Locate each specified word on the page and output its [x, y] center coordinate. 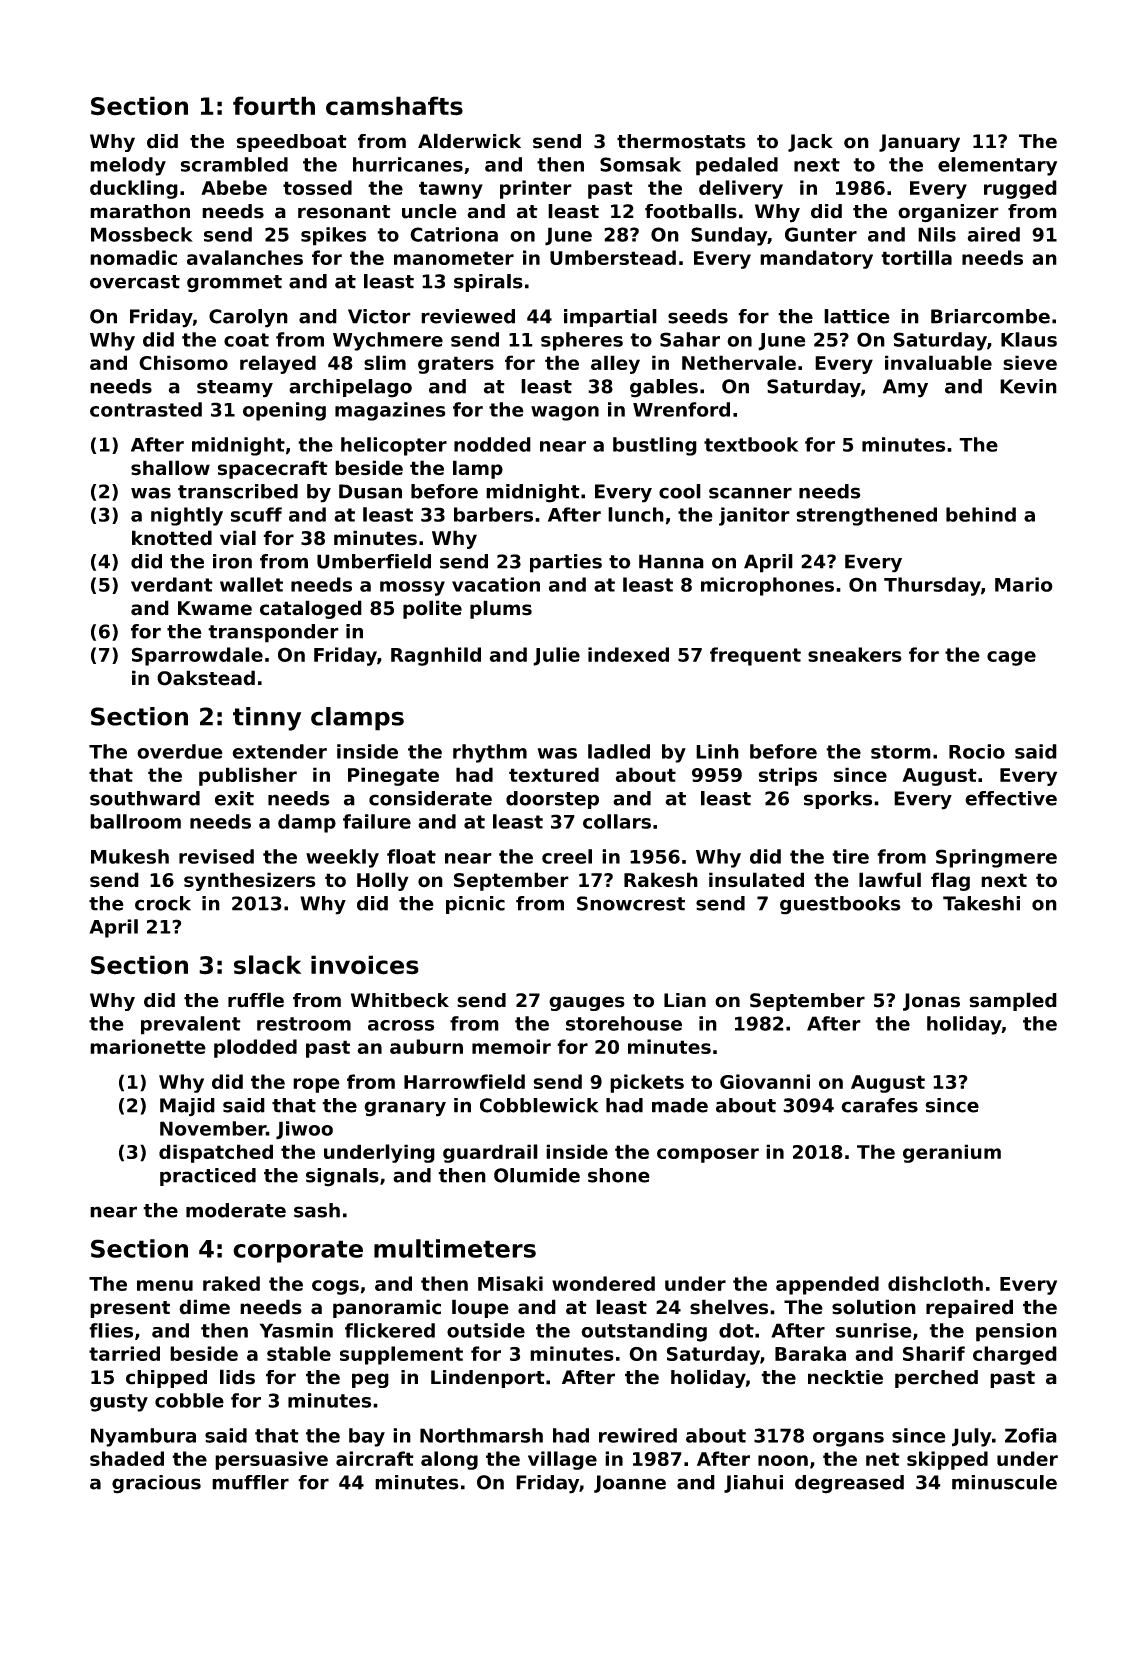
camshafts [394, 106]
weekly [342, 858]
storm [901, 752]
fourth [274, 106]
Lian [685, 1000]
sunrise [874, 1330]
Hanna [671, 561]
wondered [603, 1283]
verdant [172, 584]
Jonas [931, 1002]
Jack [810, 143]
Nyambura [143, 1437]
